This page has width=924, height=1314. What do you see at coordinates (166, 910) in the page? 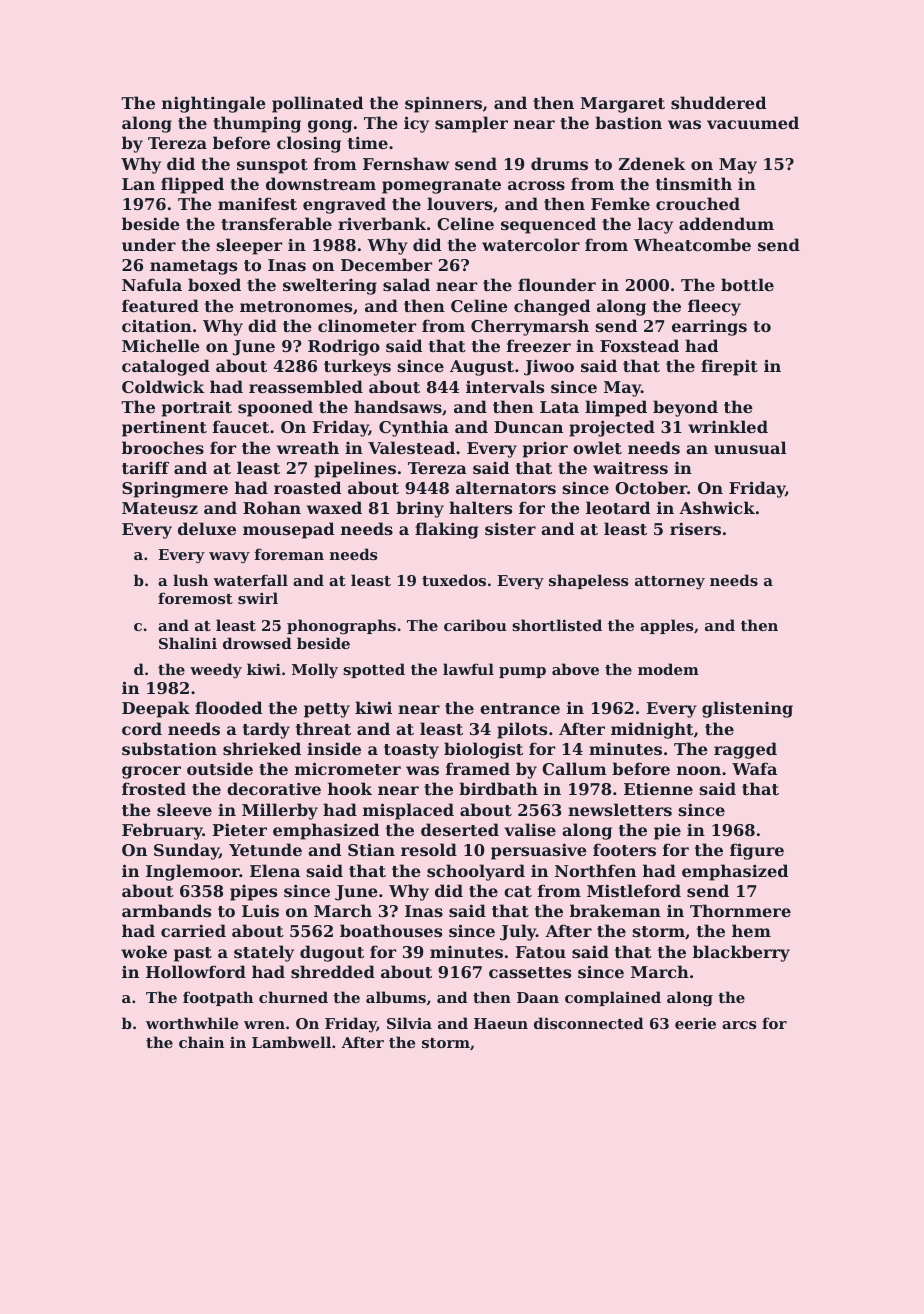
I see `armbands` at bounding box center [166, 910].
